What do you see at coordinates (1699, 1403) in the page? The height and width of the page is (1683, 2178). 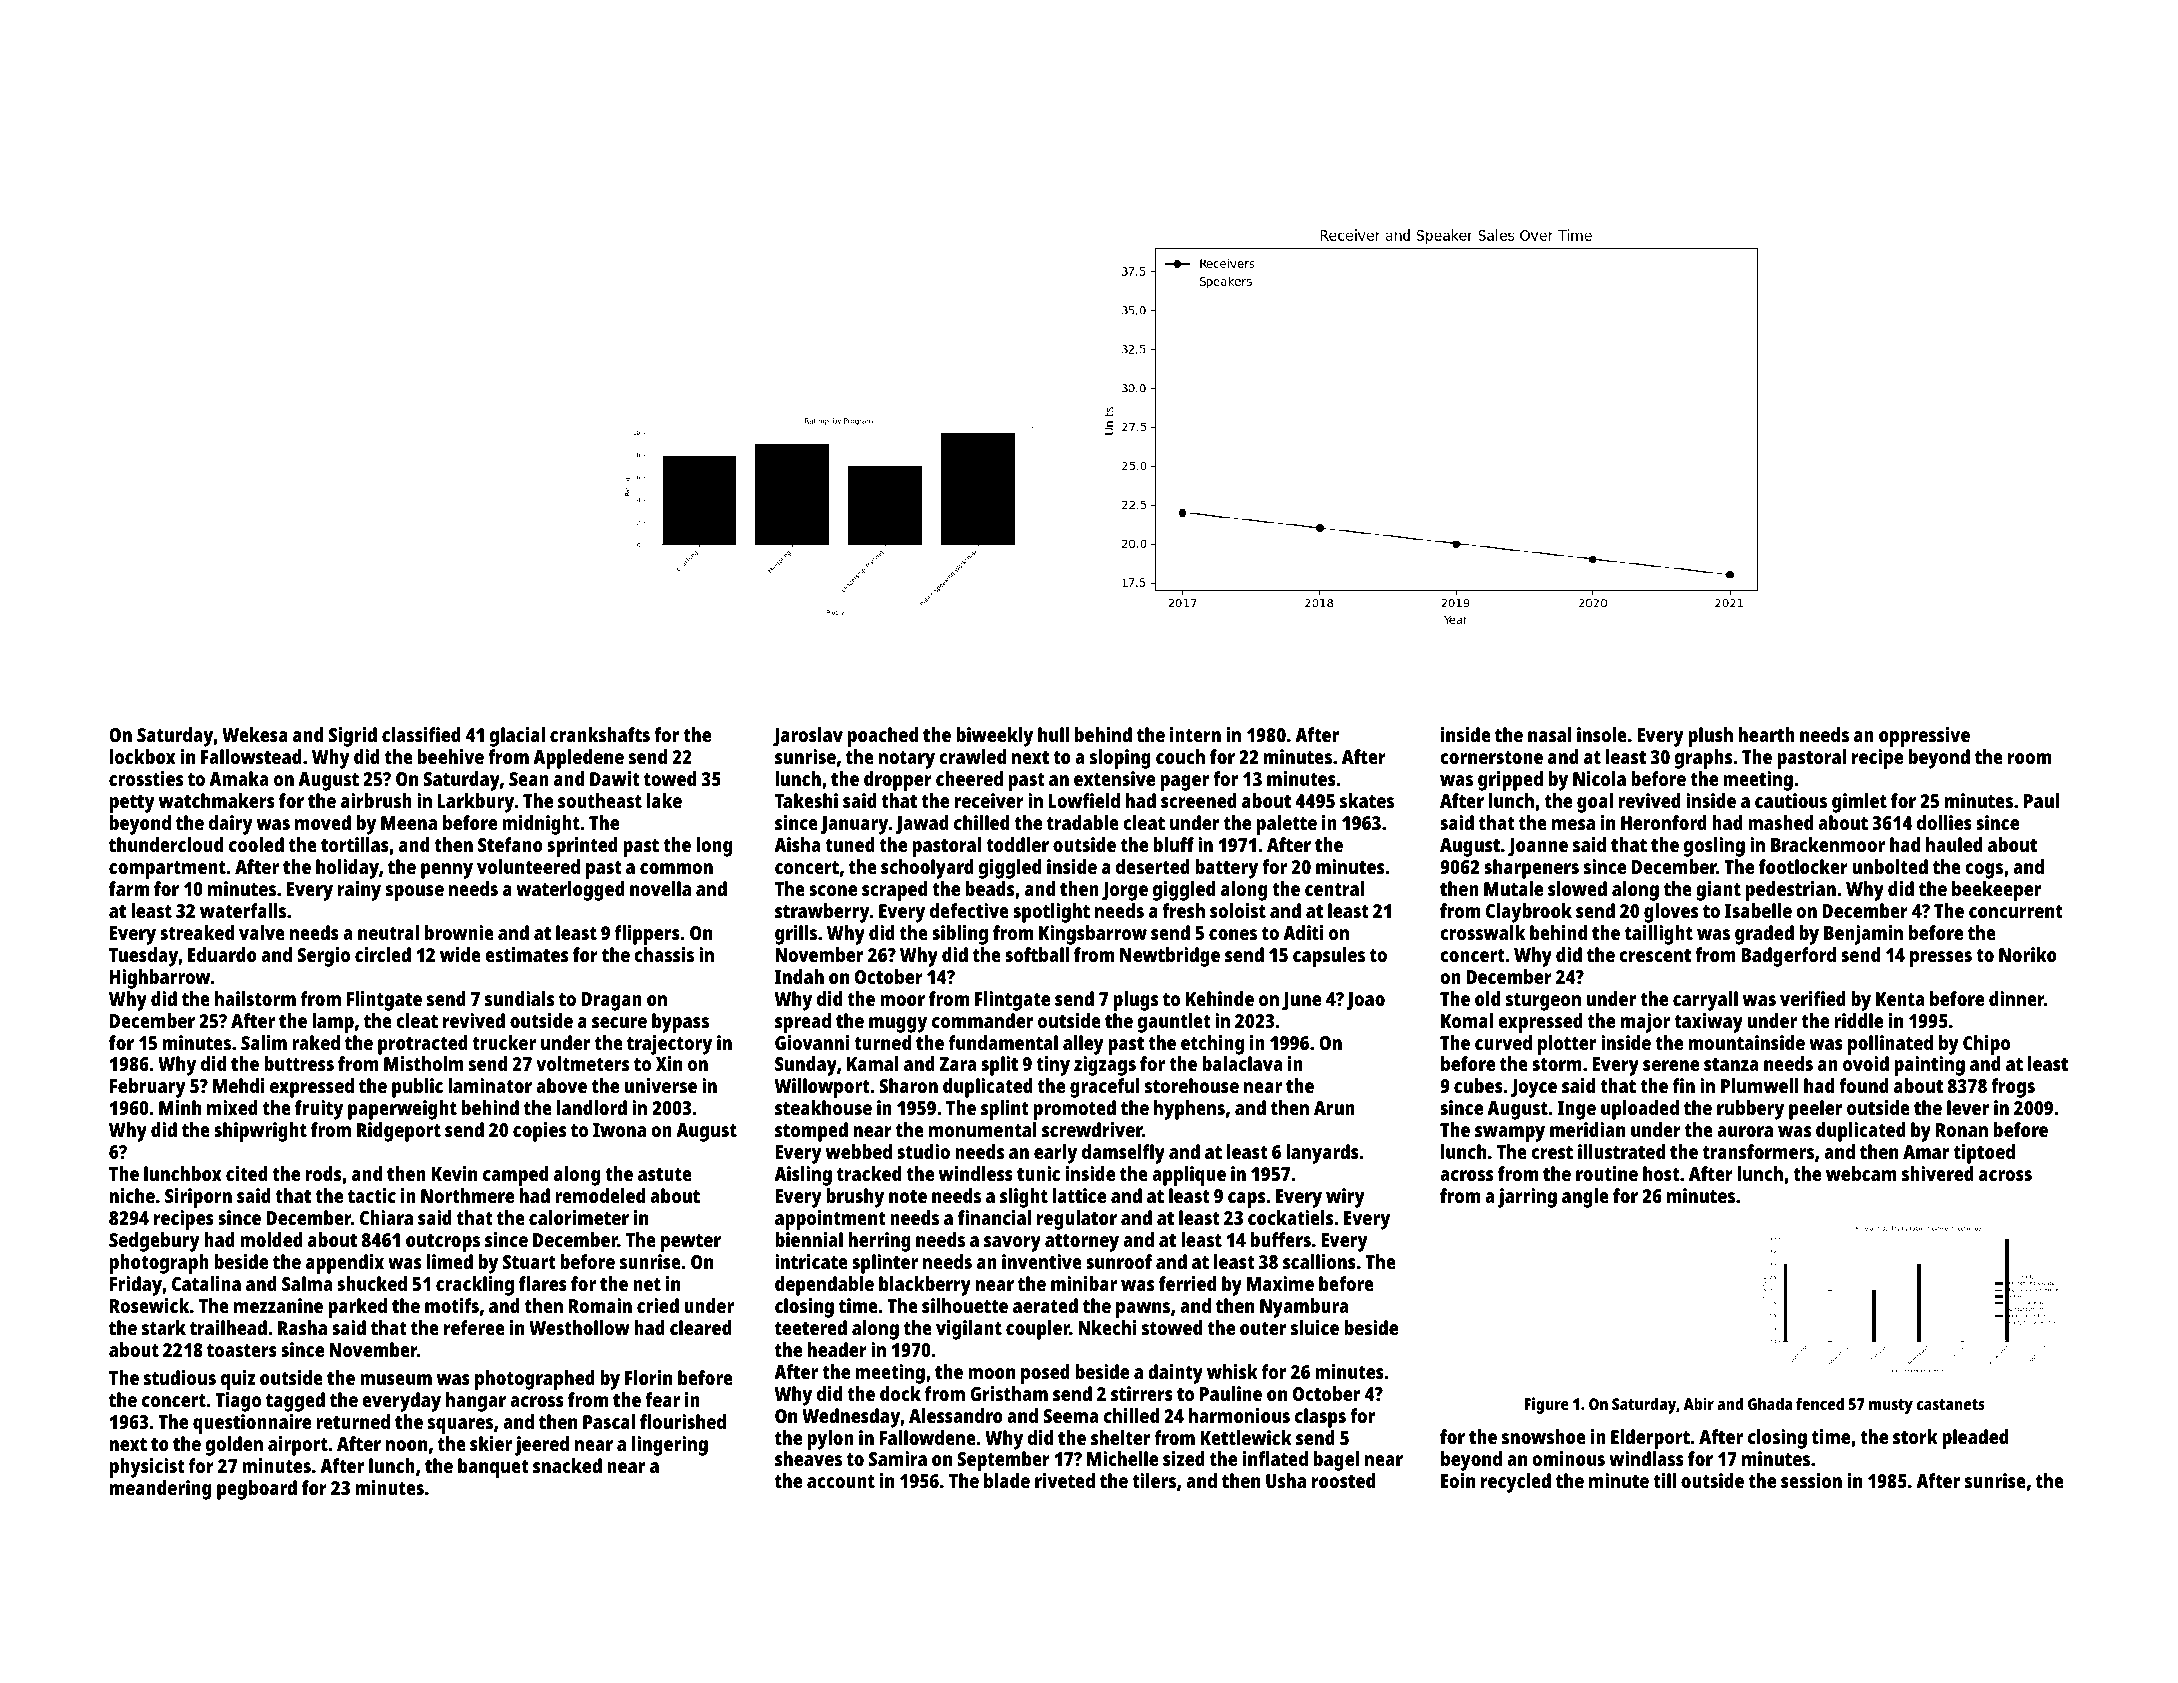 I see `Abir` at bounding box center [1699, 1403].
